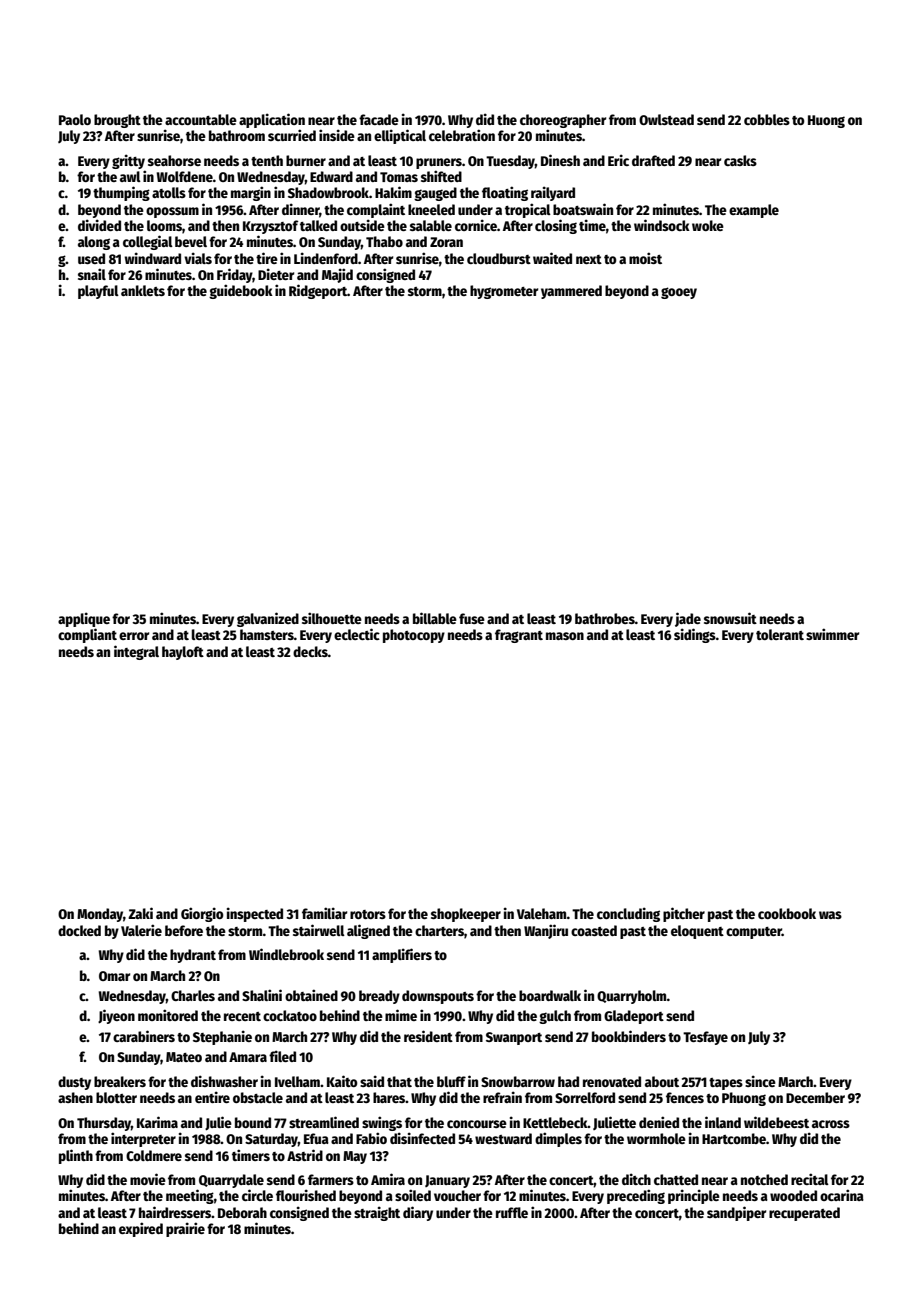 This page has height=1308, width=924. I want to click on woke, so click(708, 225).
